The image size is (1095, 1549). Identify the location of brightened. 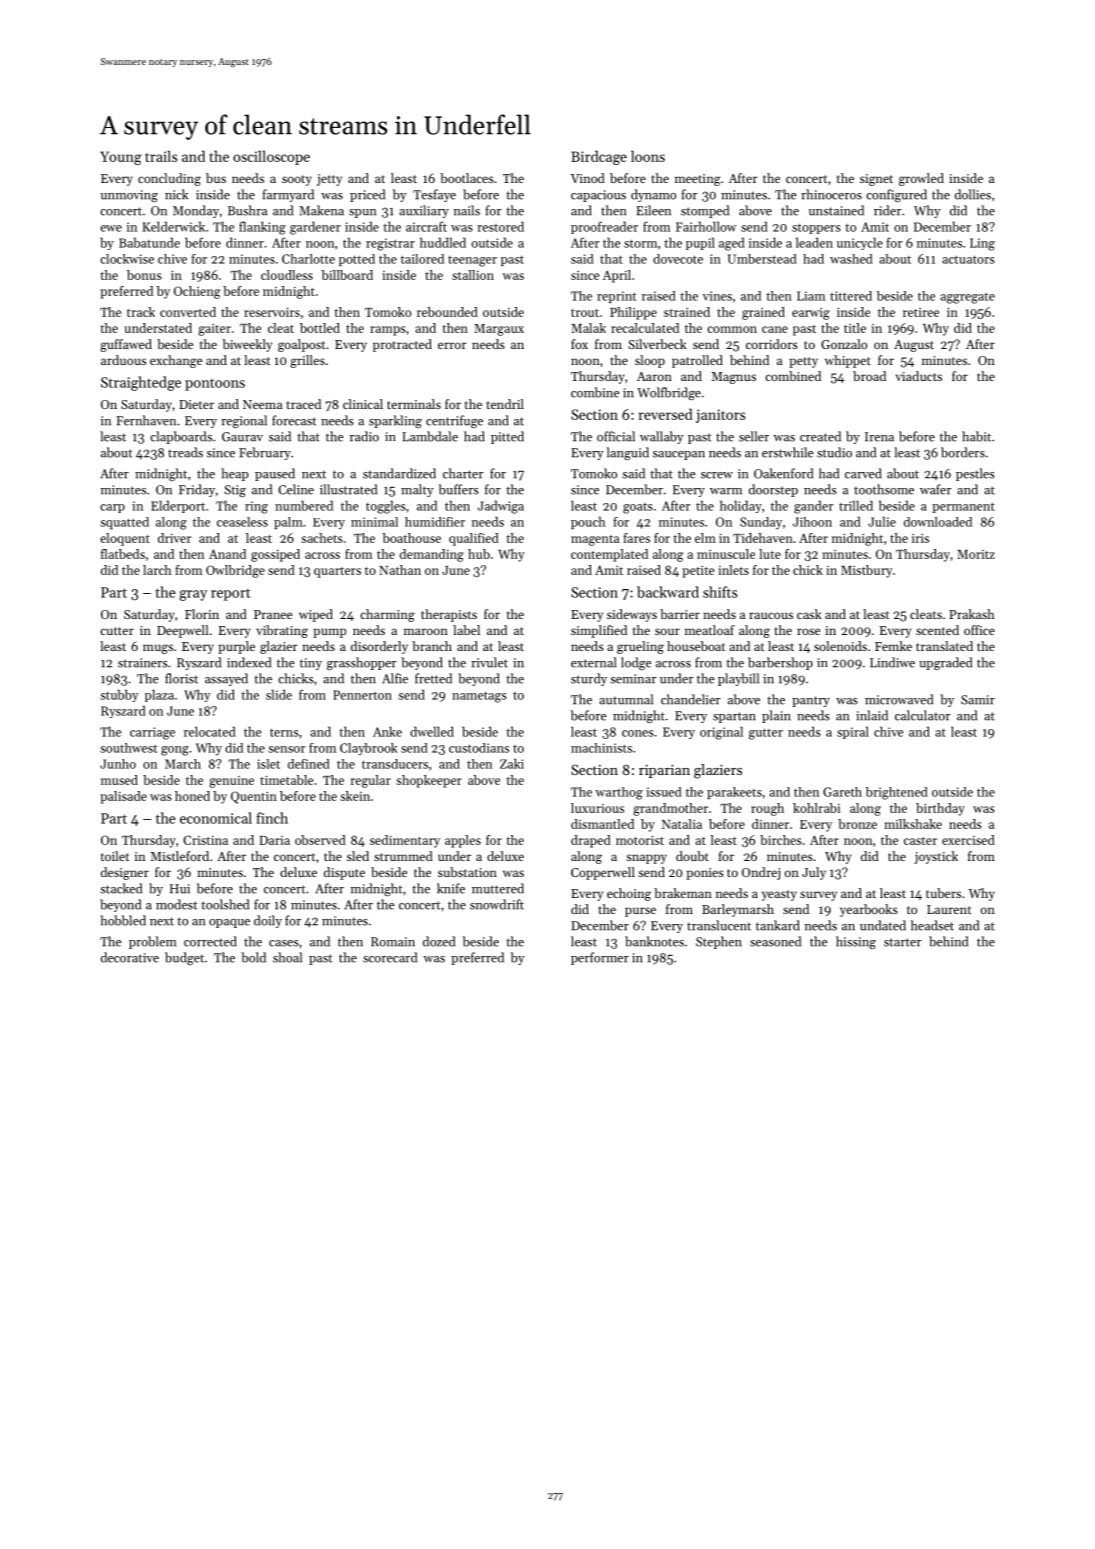
(897, 793).
